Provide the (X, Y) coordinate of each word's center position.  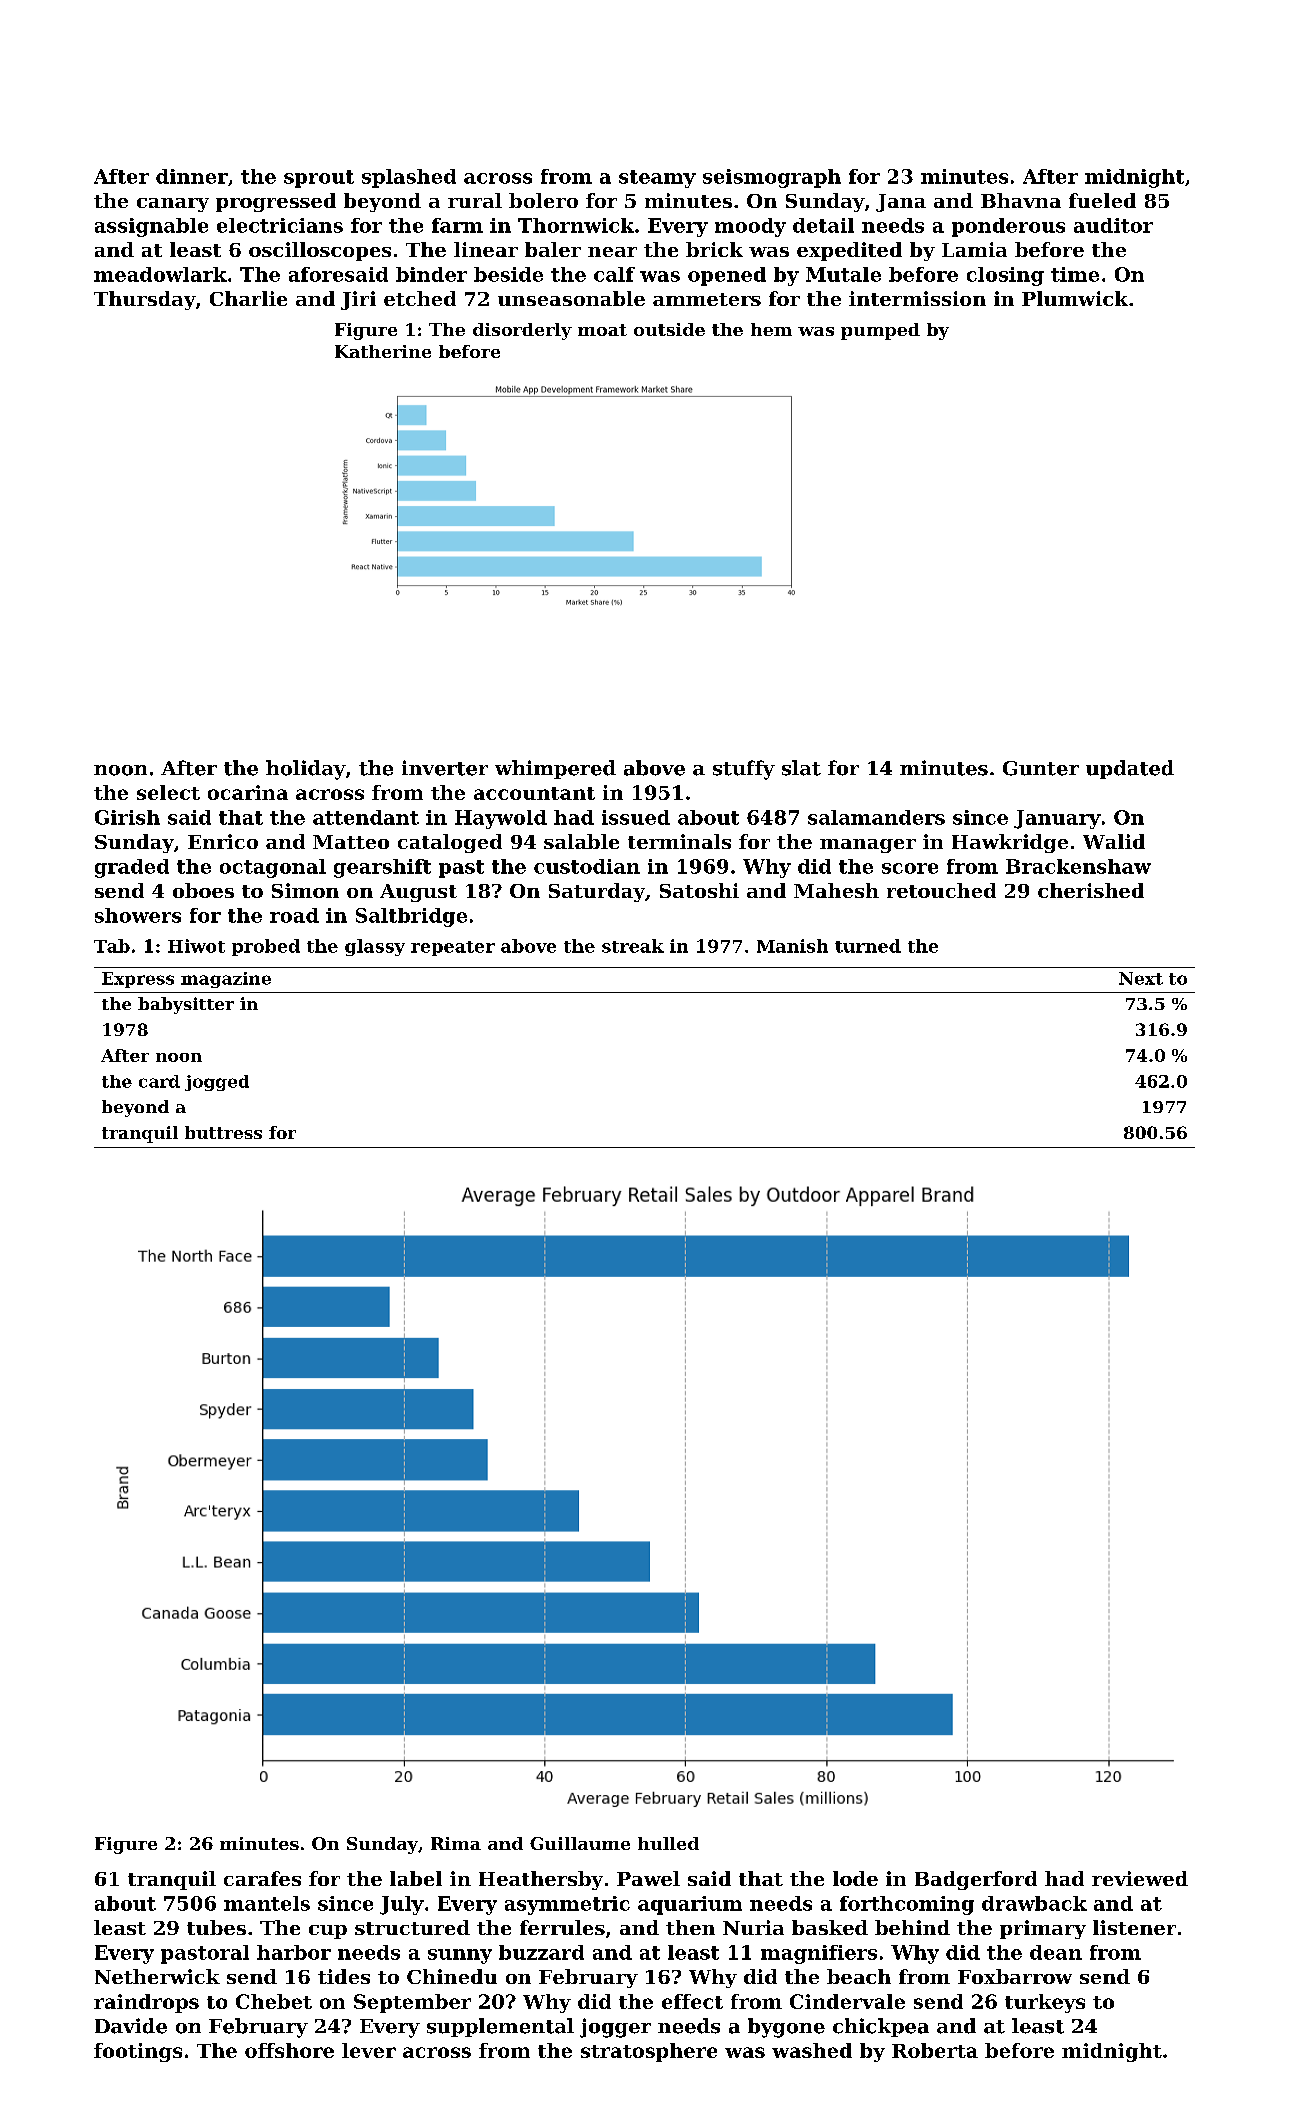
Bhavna (1021, 200)
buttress (223, 1132)
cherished (1091, 890)
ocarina (248, 792)
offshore (289, 2050)
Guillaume (580, 1843)
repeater (453, 948)
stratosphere (649, 2052)
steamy (657, 179)
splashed (409, 178)
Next (1141, 978)
